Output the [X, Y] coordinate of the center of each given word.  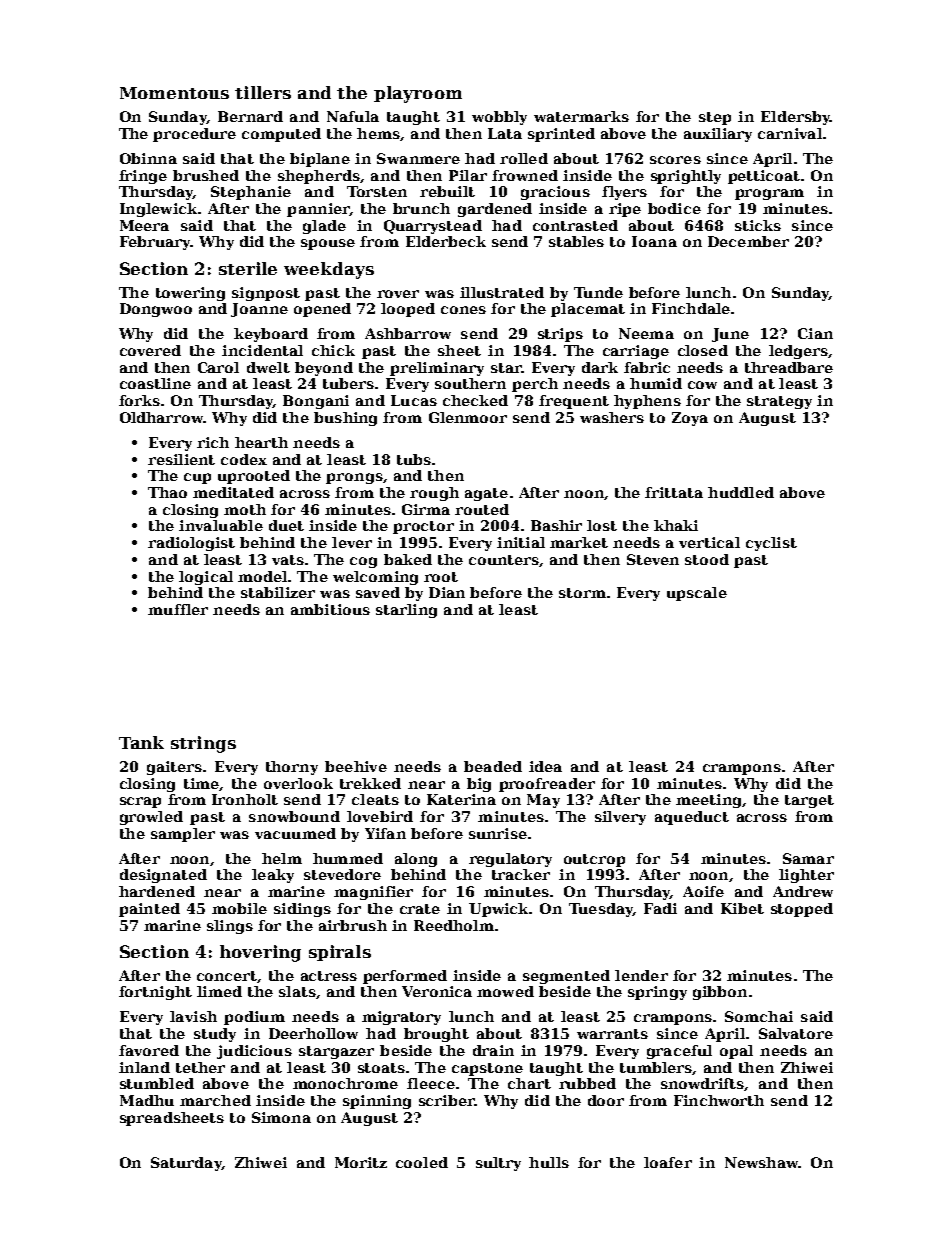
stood [707, 559]
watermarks [581, 116]
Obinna [148, 158]
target [809, 801]
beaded [493, 766]
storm [582, 593]
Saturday [186, 1164]
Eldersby [795, 118]
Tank [141, 742]
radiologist [191, 544]
